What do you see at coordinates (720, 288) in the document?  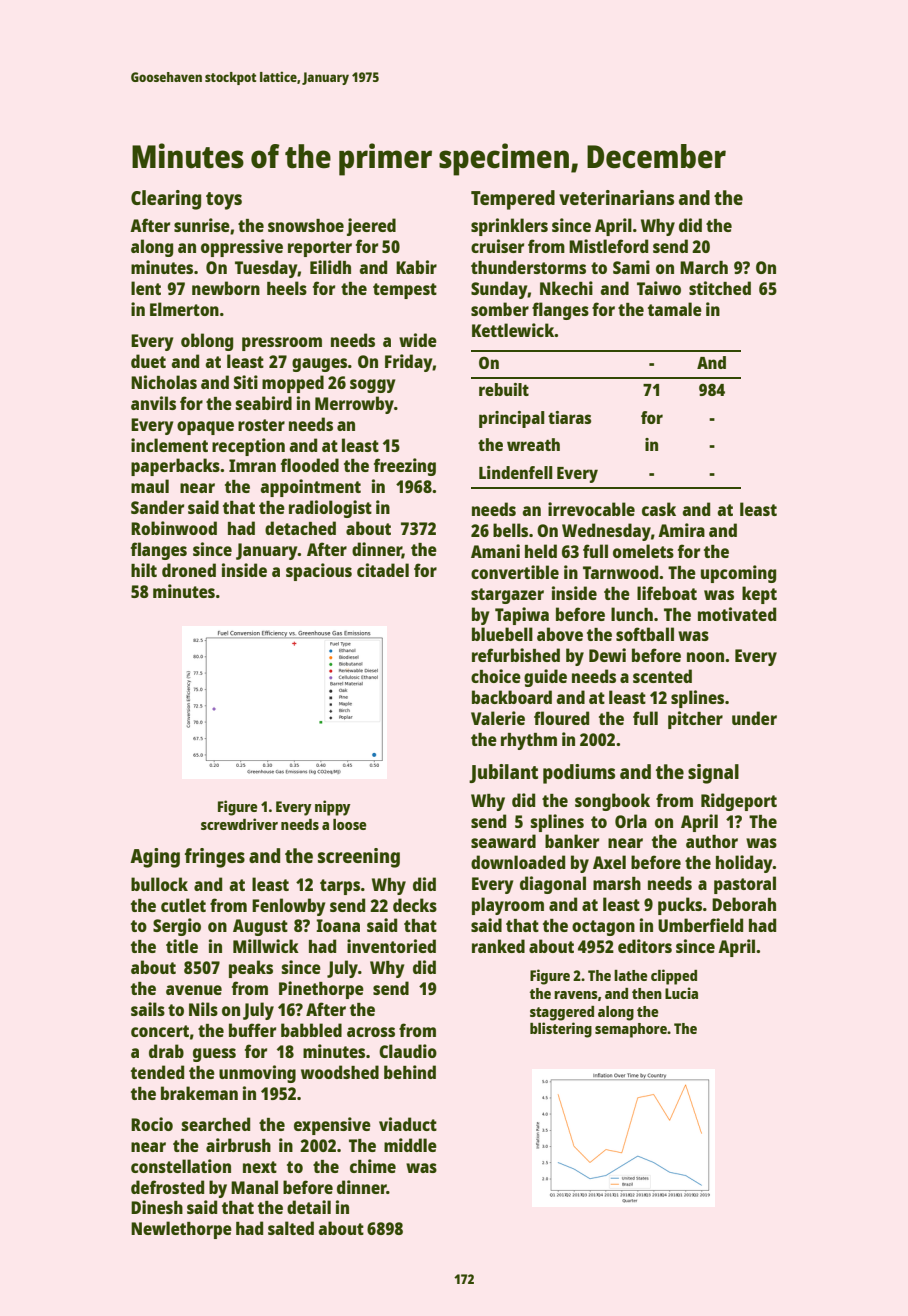 I see `stitched` at bounding box center [720, 288].
